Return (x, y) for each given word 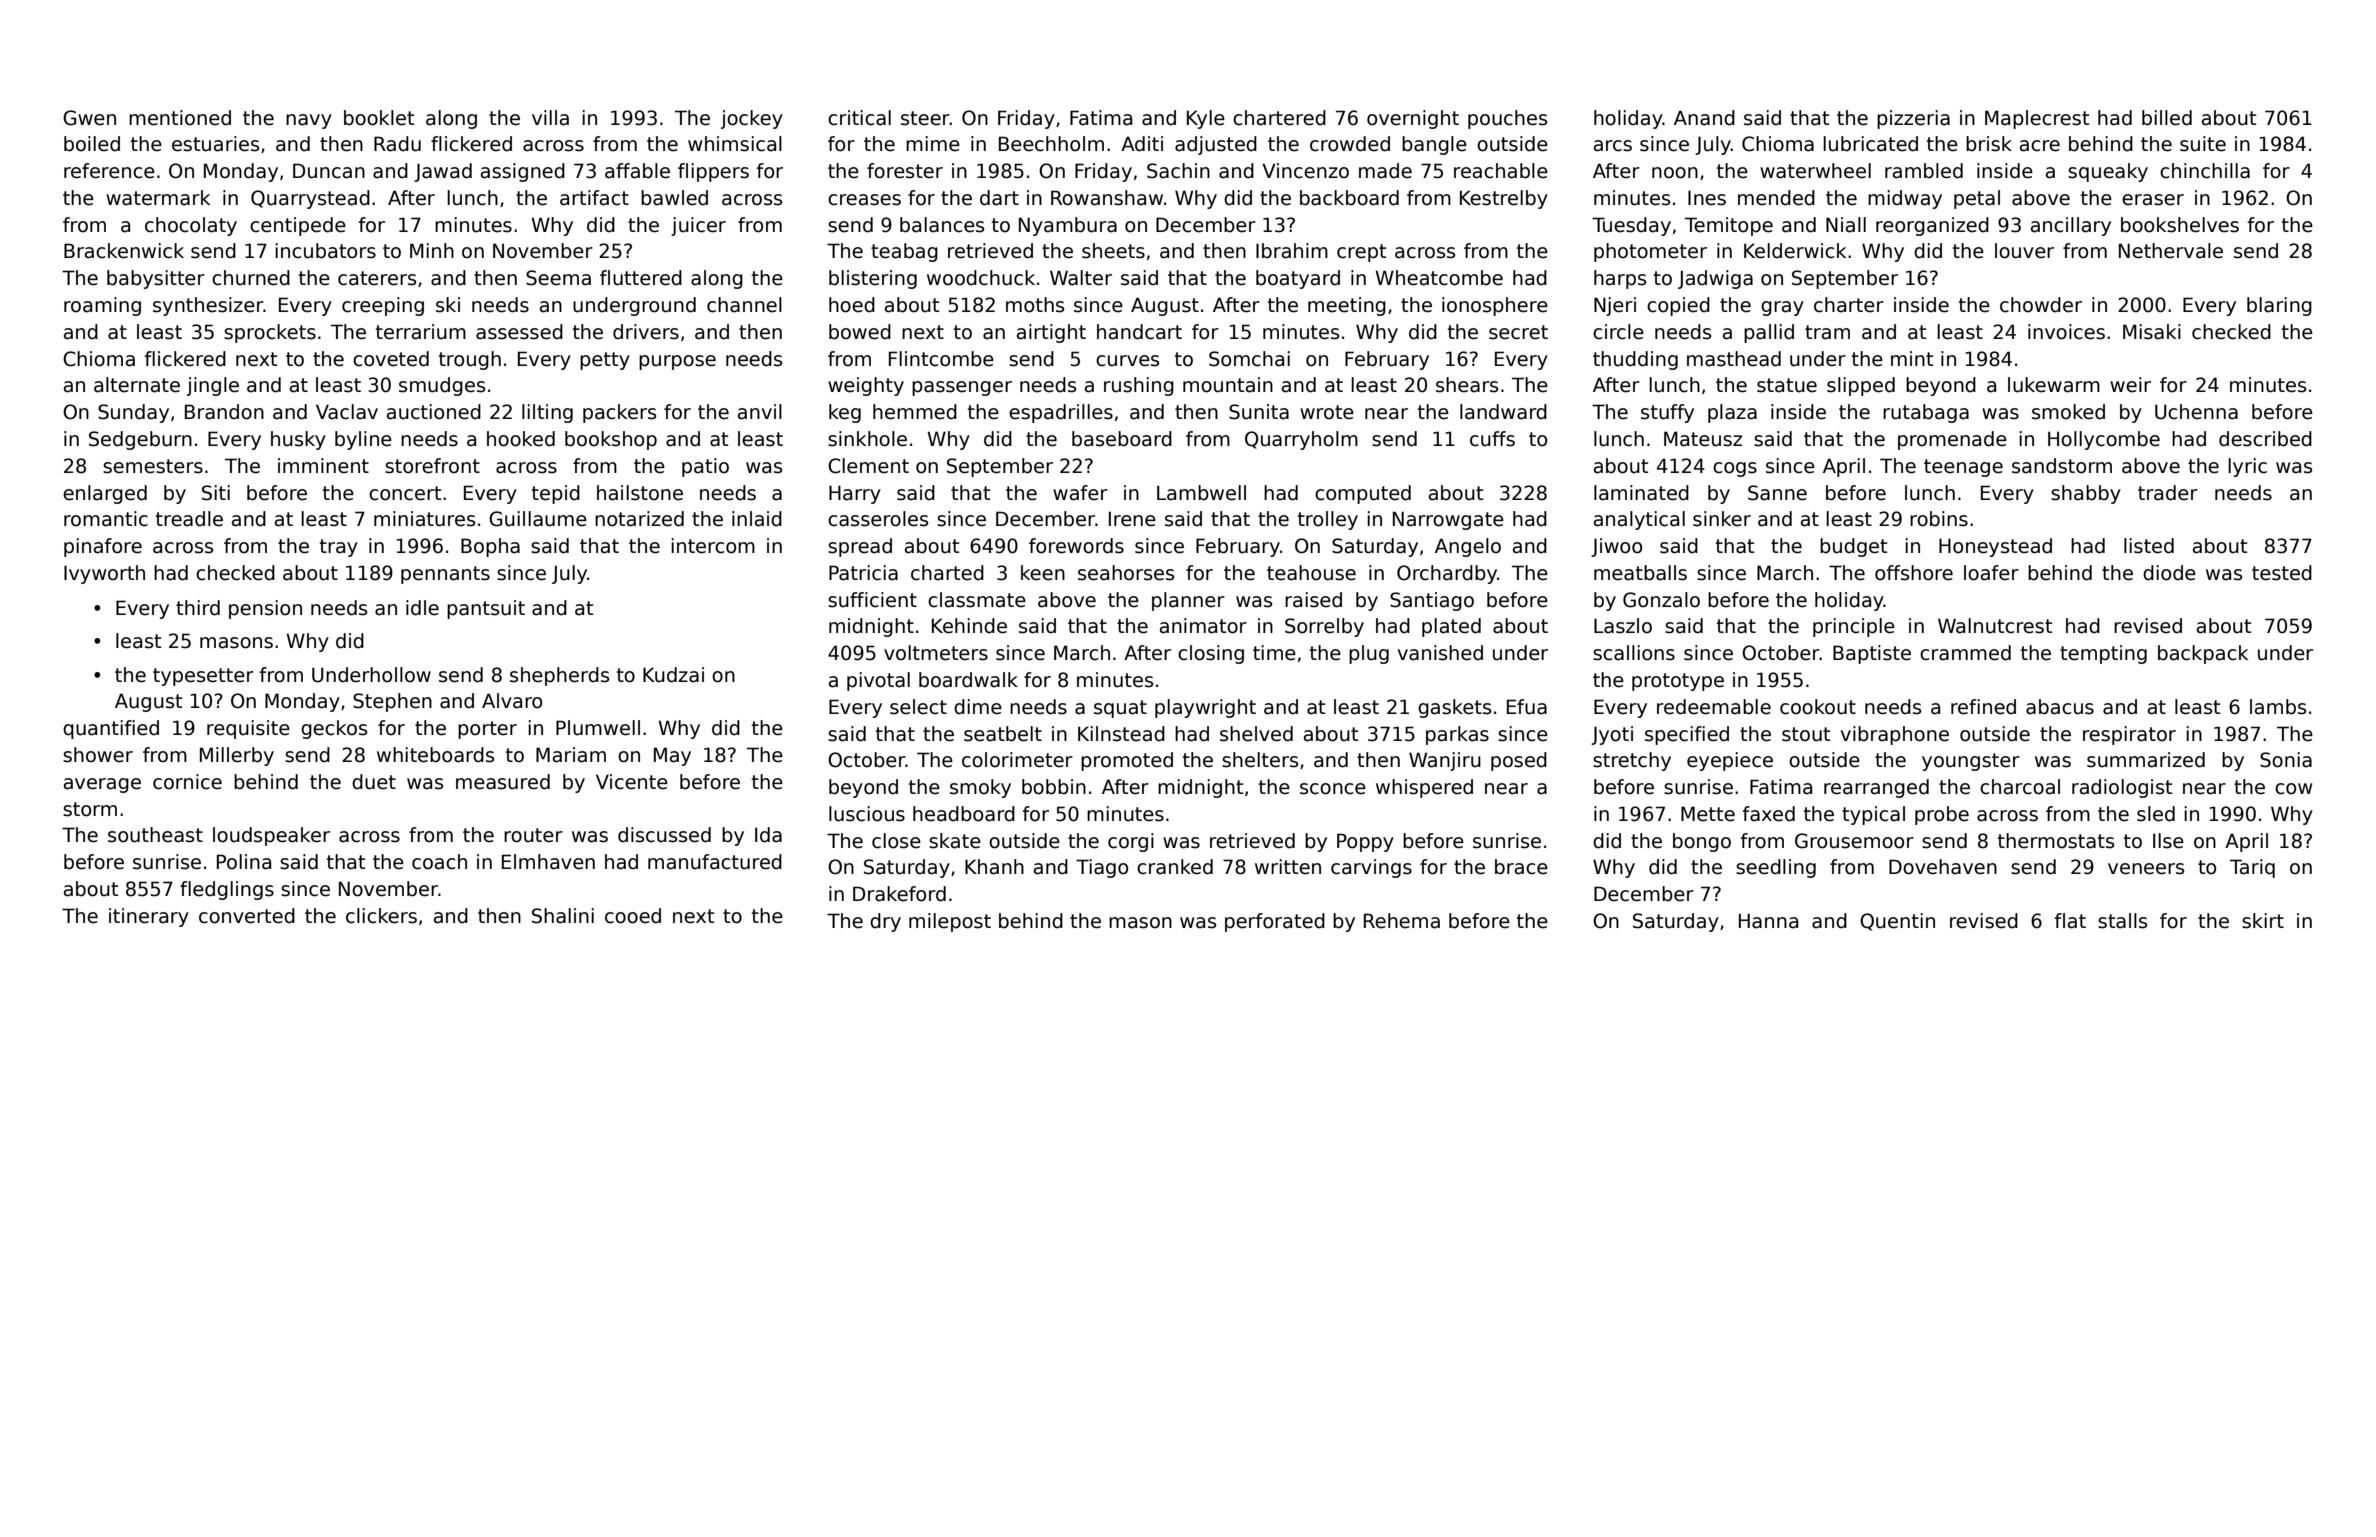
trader (2168, 493)
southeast (155, 835)
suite (2203, 144)
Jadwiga (1715, 279)
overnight (1413, 119)
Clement (868, 466)
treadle (189, 519)
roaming (102, 306)
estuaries (215, 144)
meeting (1347, 306)
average (102, 785)
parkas (1457, 735)
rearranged (1876, 788)
